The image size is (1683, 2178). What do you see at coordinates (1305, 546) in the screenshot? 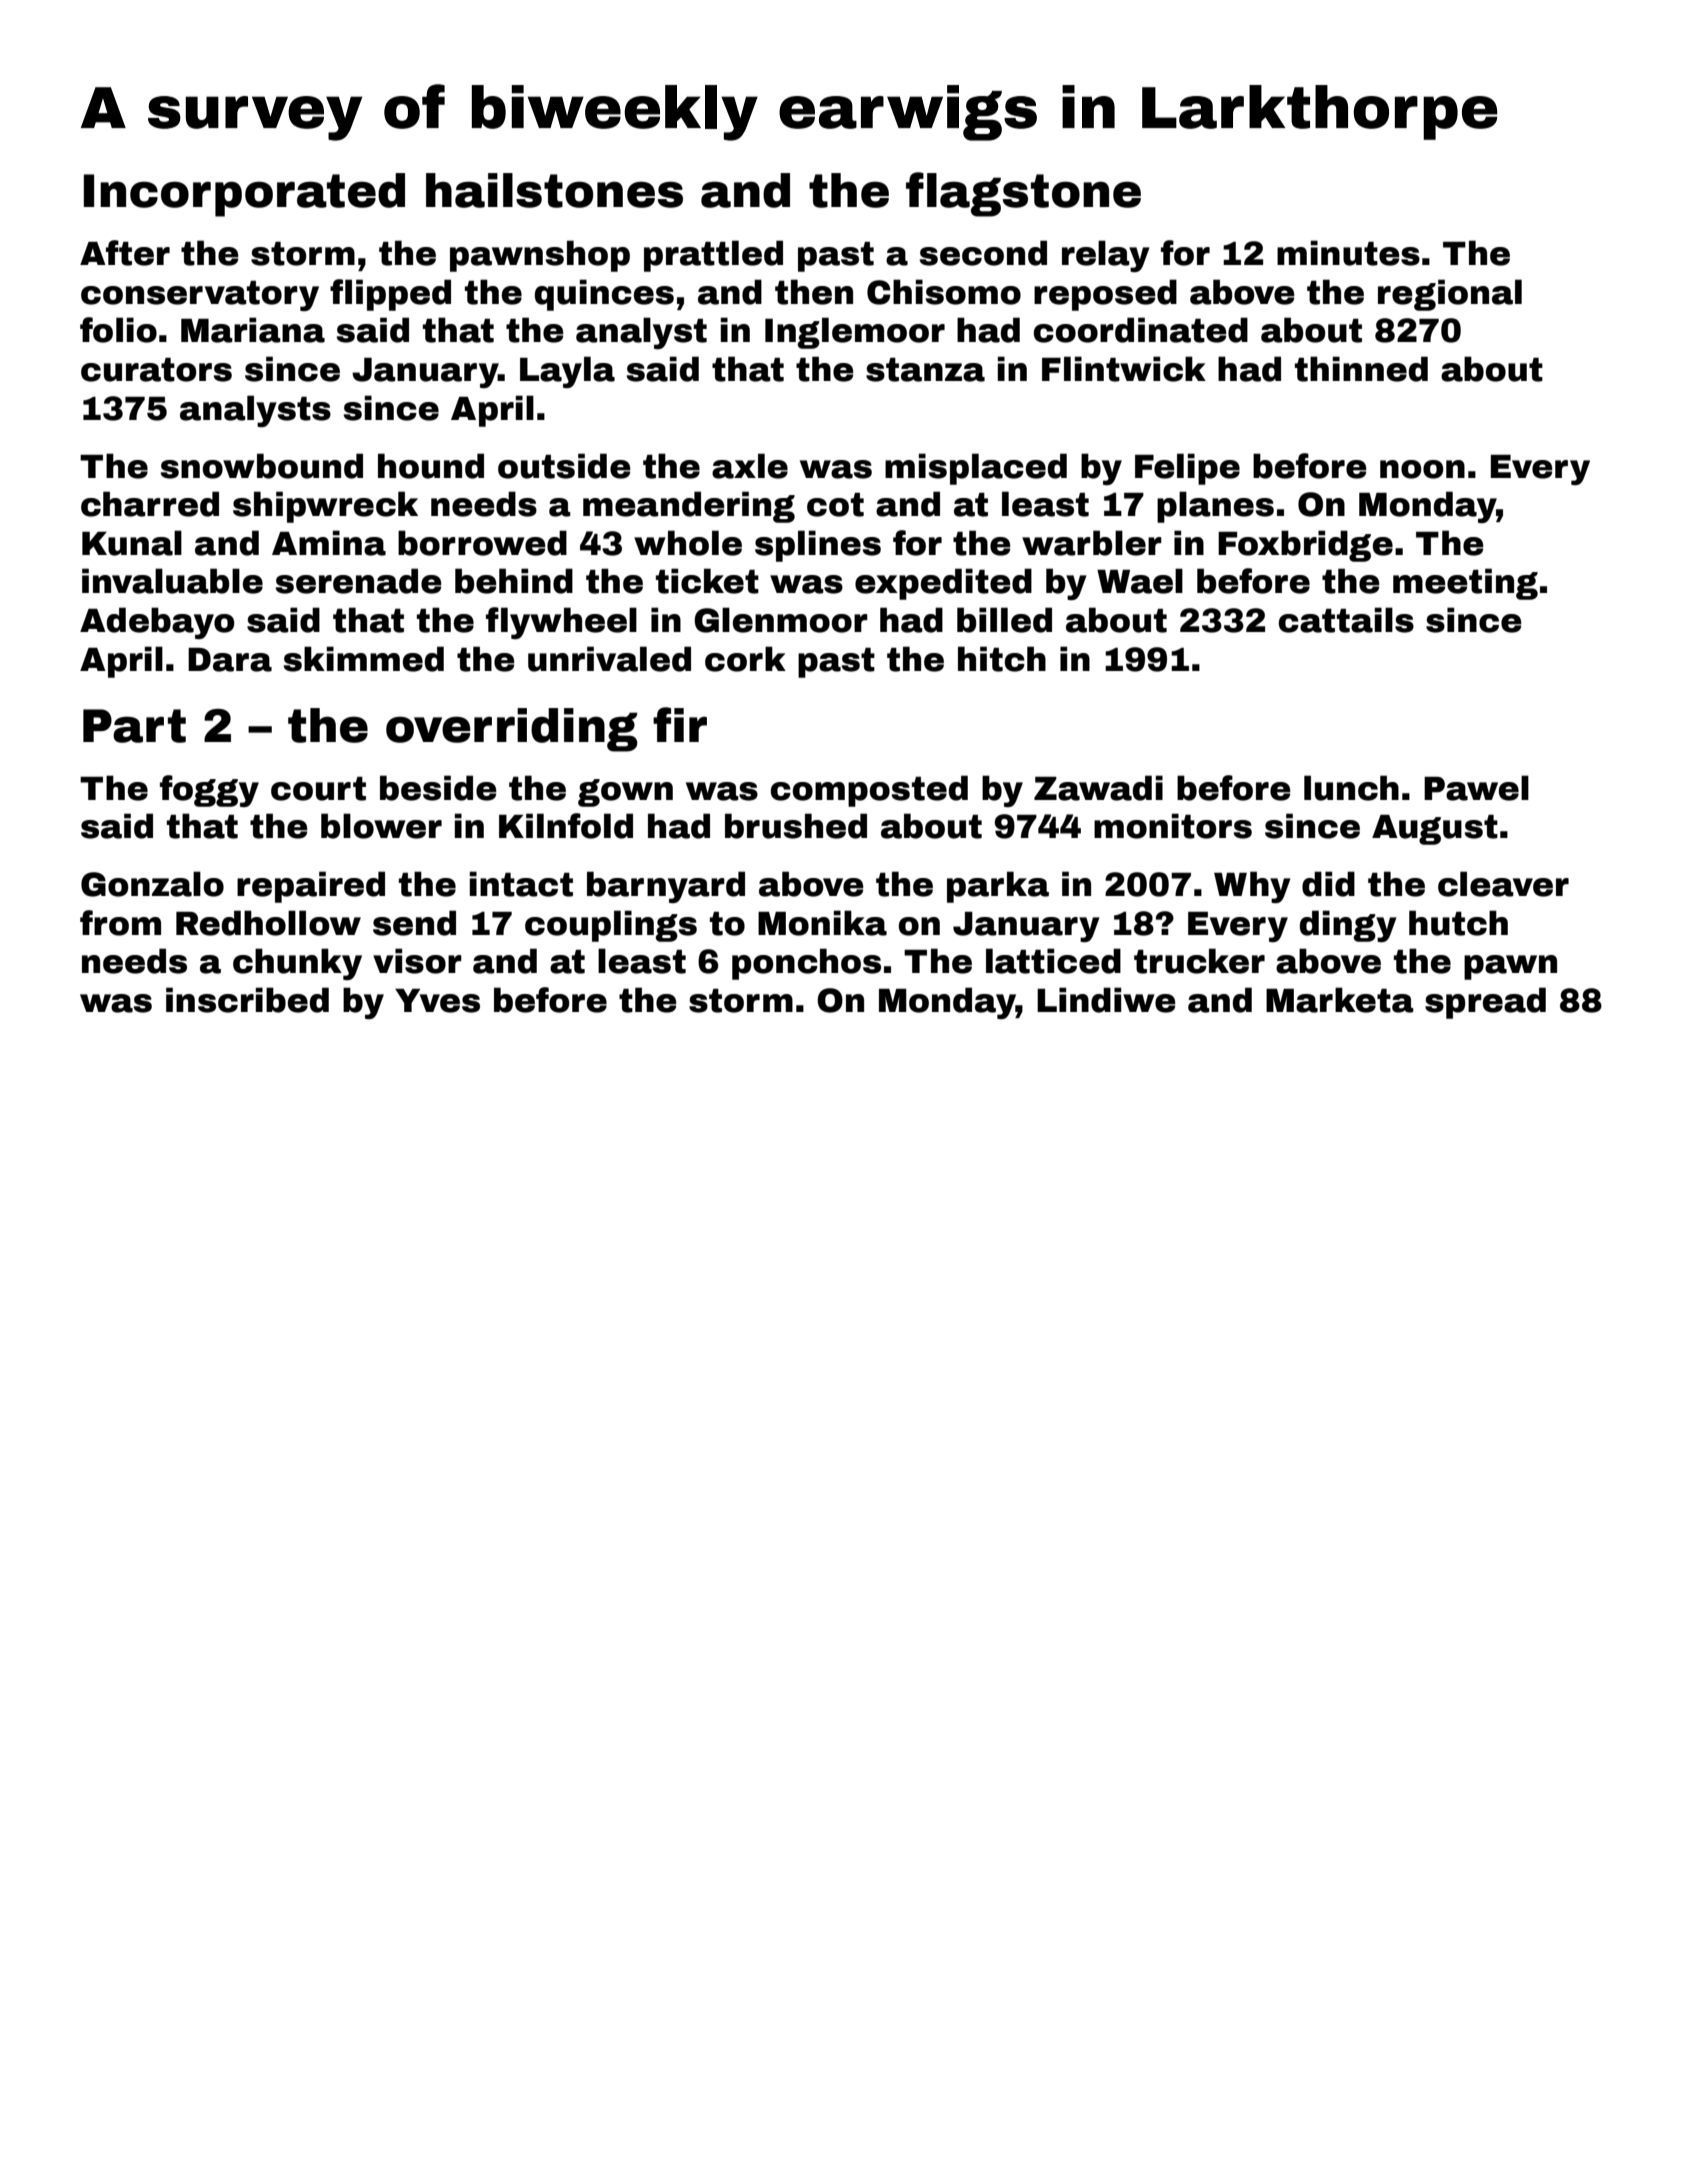
I see `Foxbridge` at bounding box center [1305, 546].
